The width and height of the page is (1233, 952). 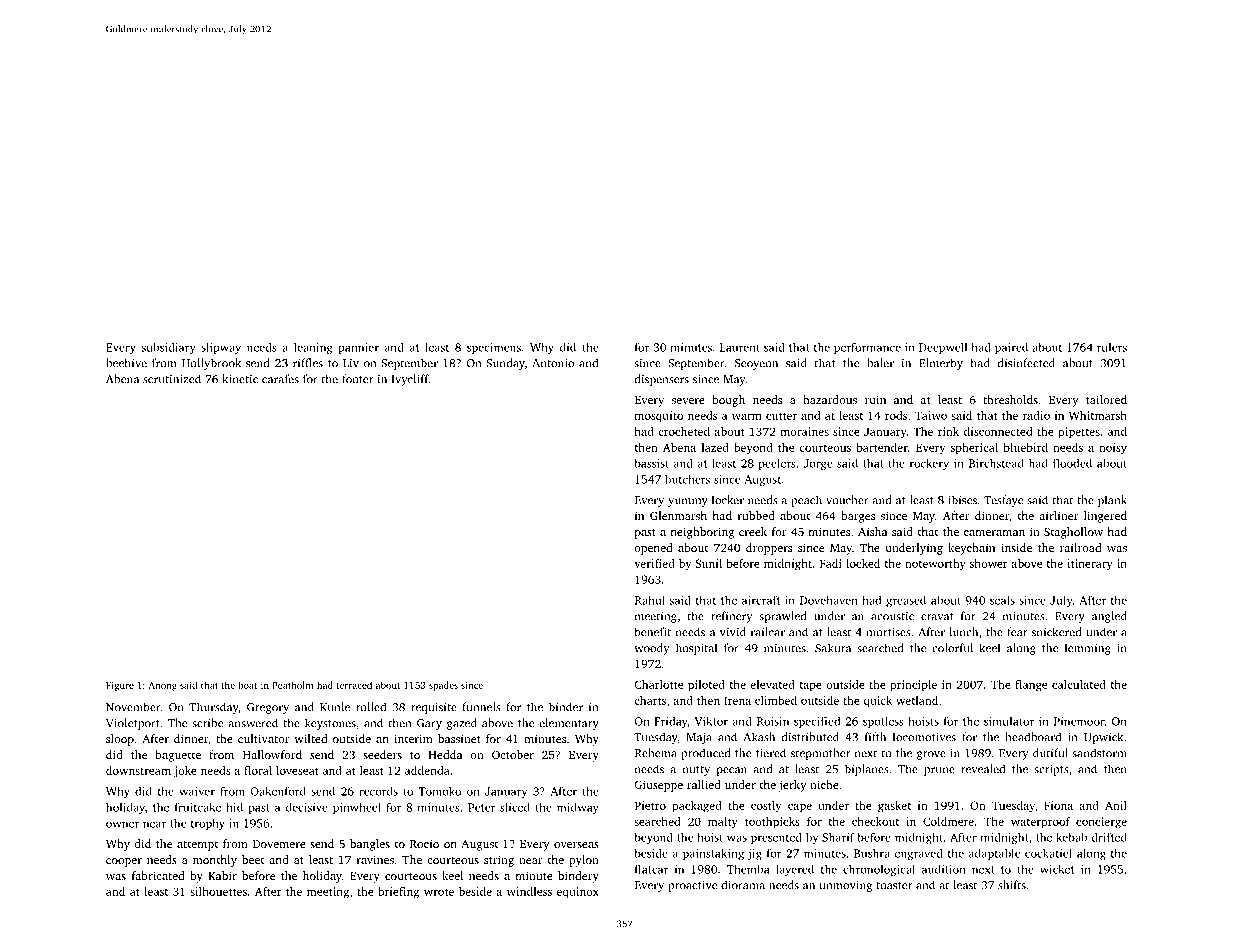 I want to click on scrutinized, so click(x=172, y=379).
